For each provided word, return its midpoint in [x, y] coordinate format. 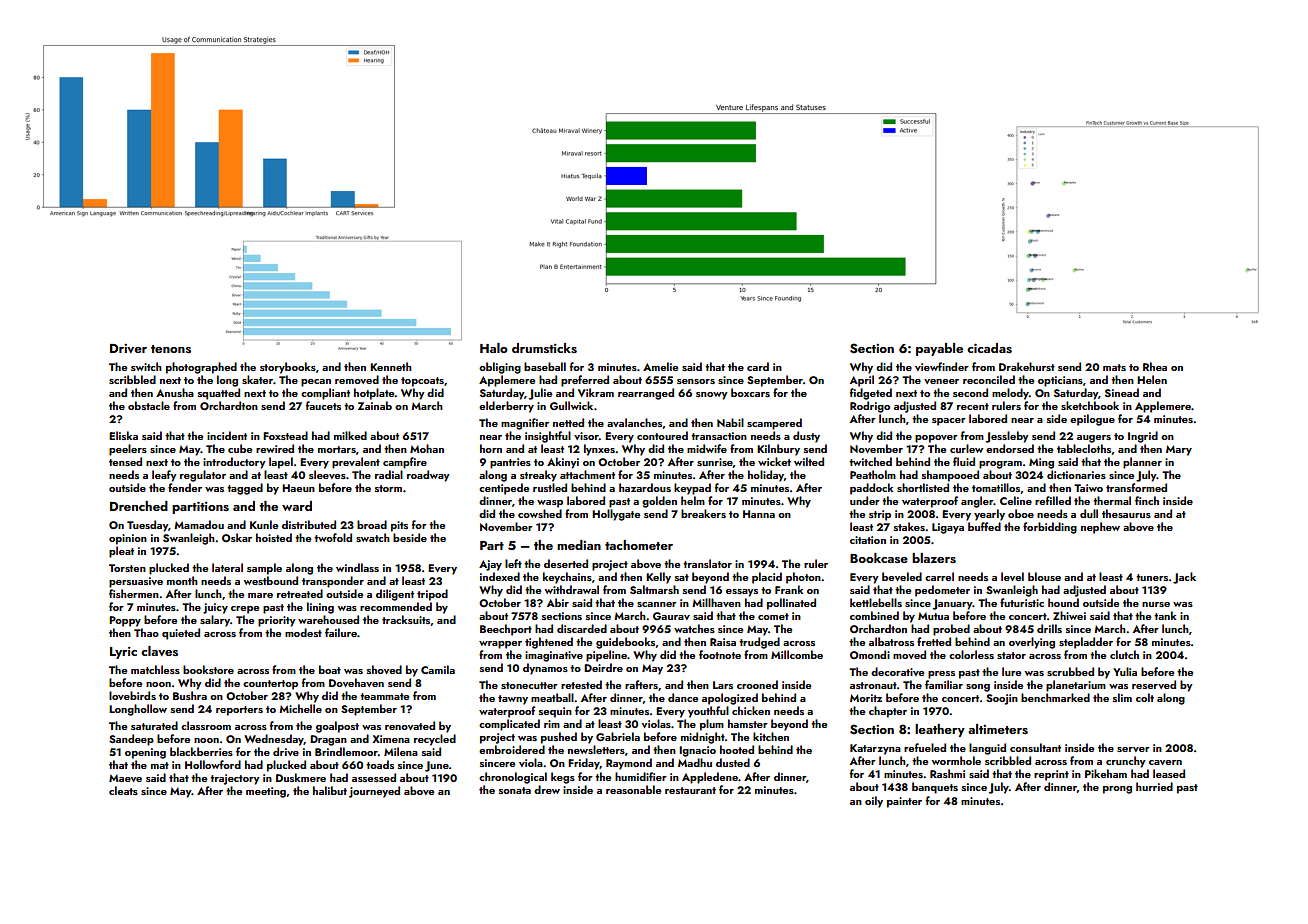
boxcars [750, 392]
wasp [550, 504]
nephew [1100, 528]
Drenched [139, 506]
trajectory [235, 779]
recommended [396, 606]
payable [939, 349]
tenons [171, 349]
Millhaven [716, 602]
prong [1117, 790]
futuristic [1022, 602]
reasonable [633, 789]
